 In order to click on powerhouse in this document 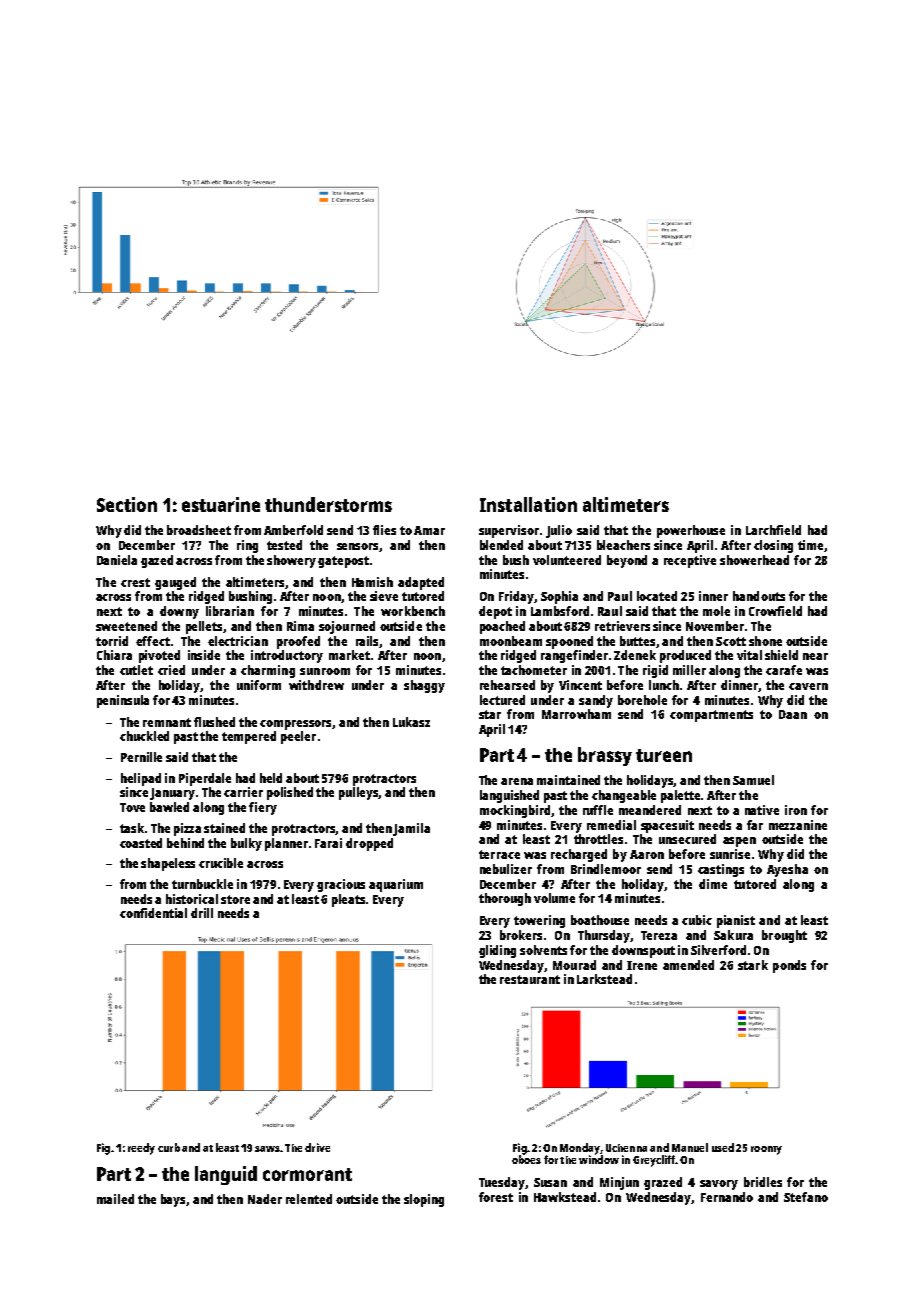, I will do `click(691, 531)`.
